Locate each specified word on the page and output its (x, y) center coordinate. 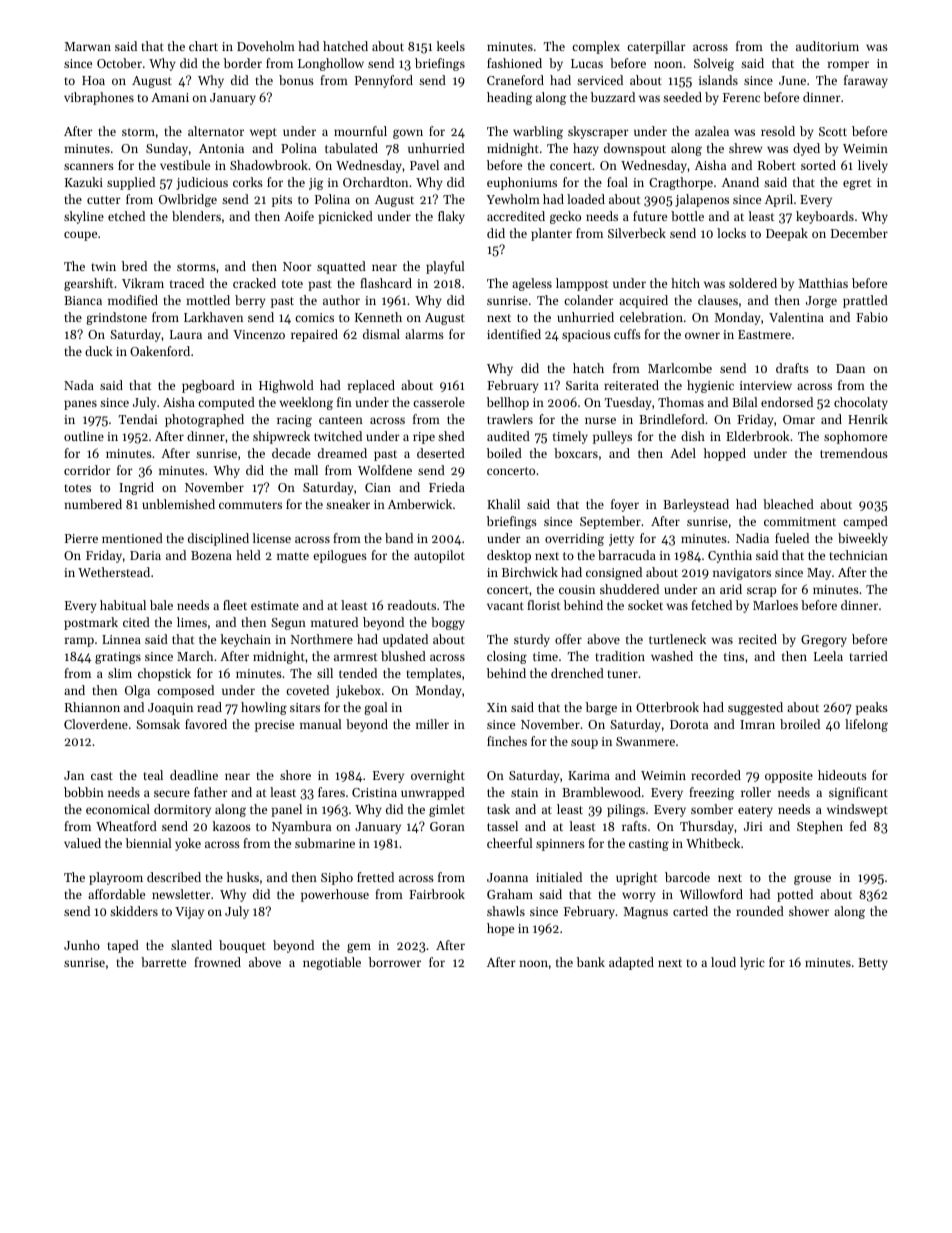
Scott (833, 131)
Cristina (374, 792)
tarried (869, 656)
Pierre (81, 538)
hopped (725, 454)
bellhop (508, 403)
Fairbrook (437, 894)
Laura (186, 334)
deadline (194, 775)
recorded (716, 775)
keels (451, 46)
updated (405, 640)
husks (243, 877)
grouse (812, 880)
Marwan (88, 46)
